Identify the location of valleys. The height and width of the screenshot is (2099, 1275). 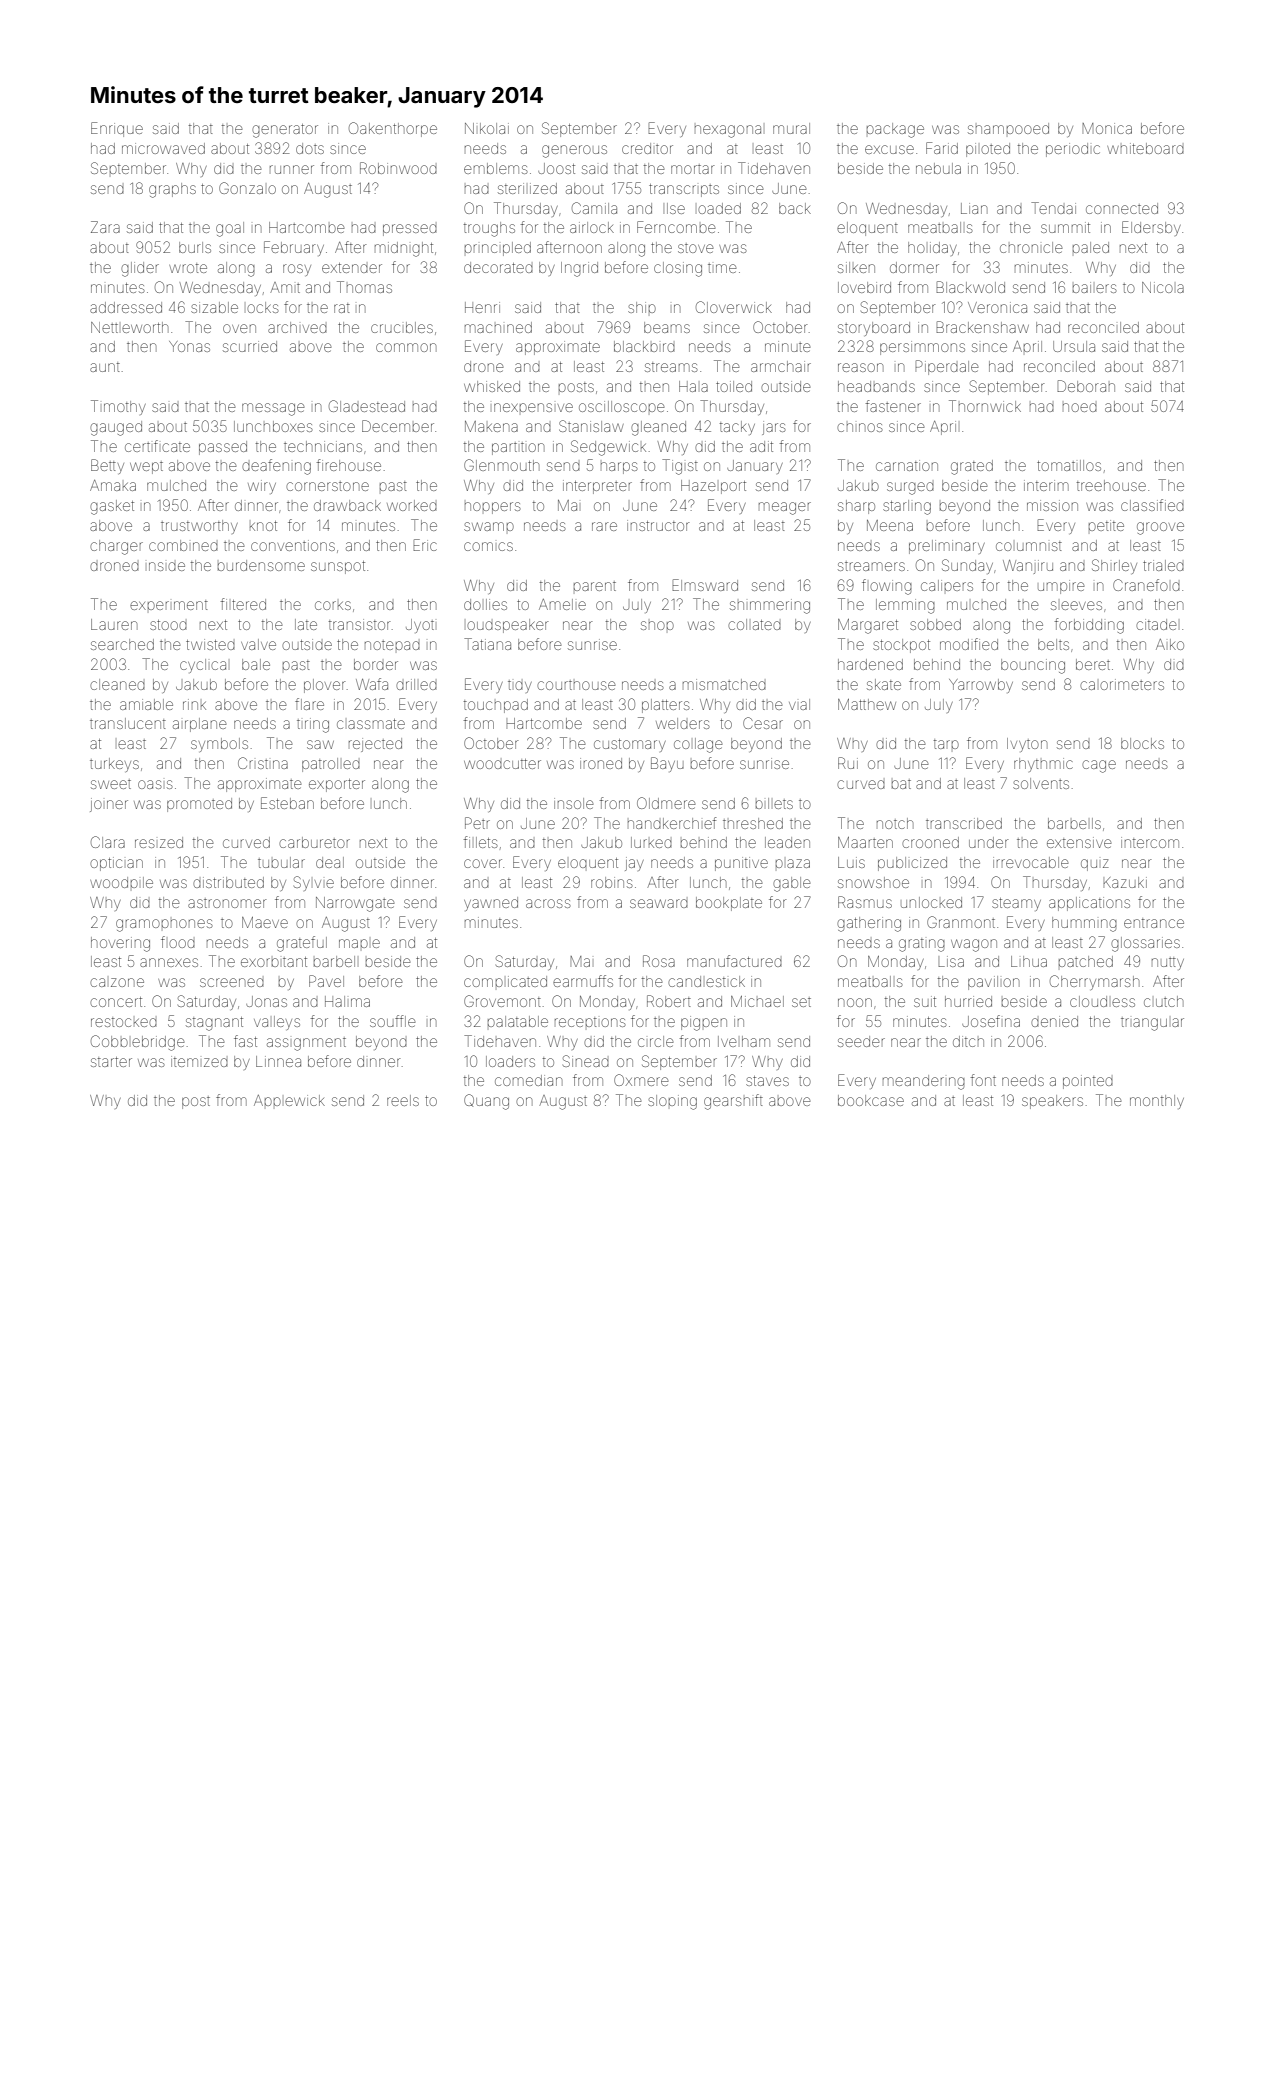
(277, 1023).
